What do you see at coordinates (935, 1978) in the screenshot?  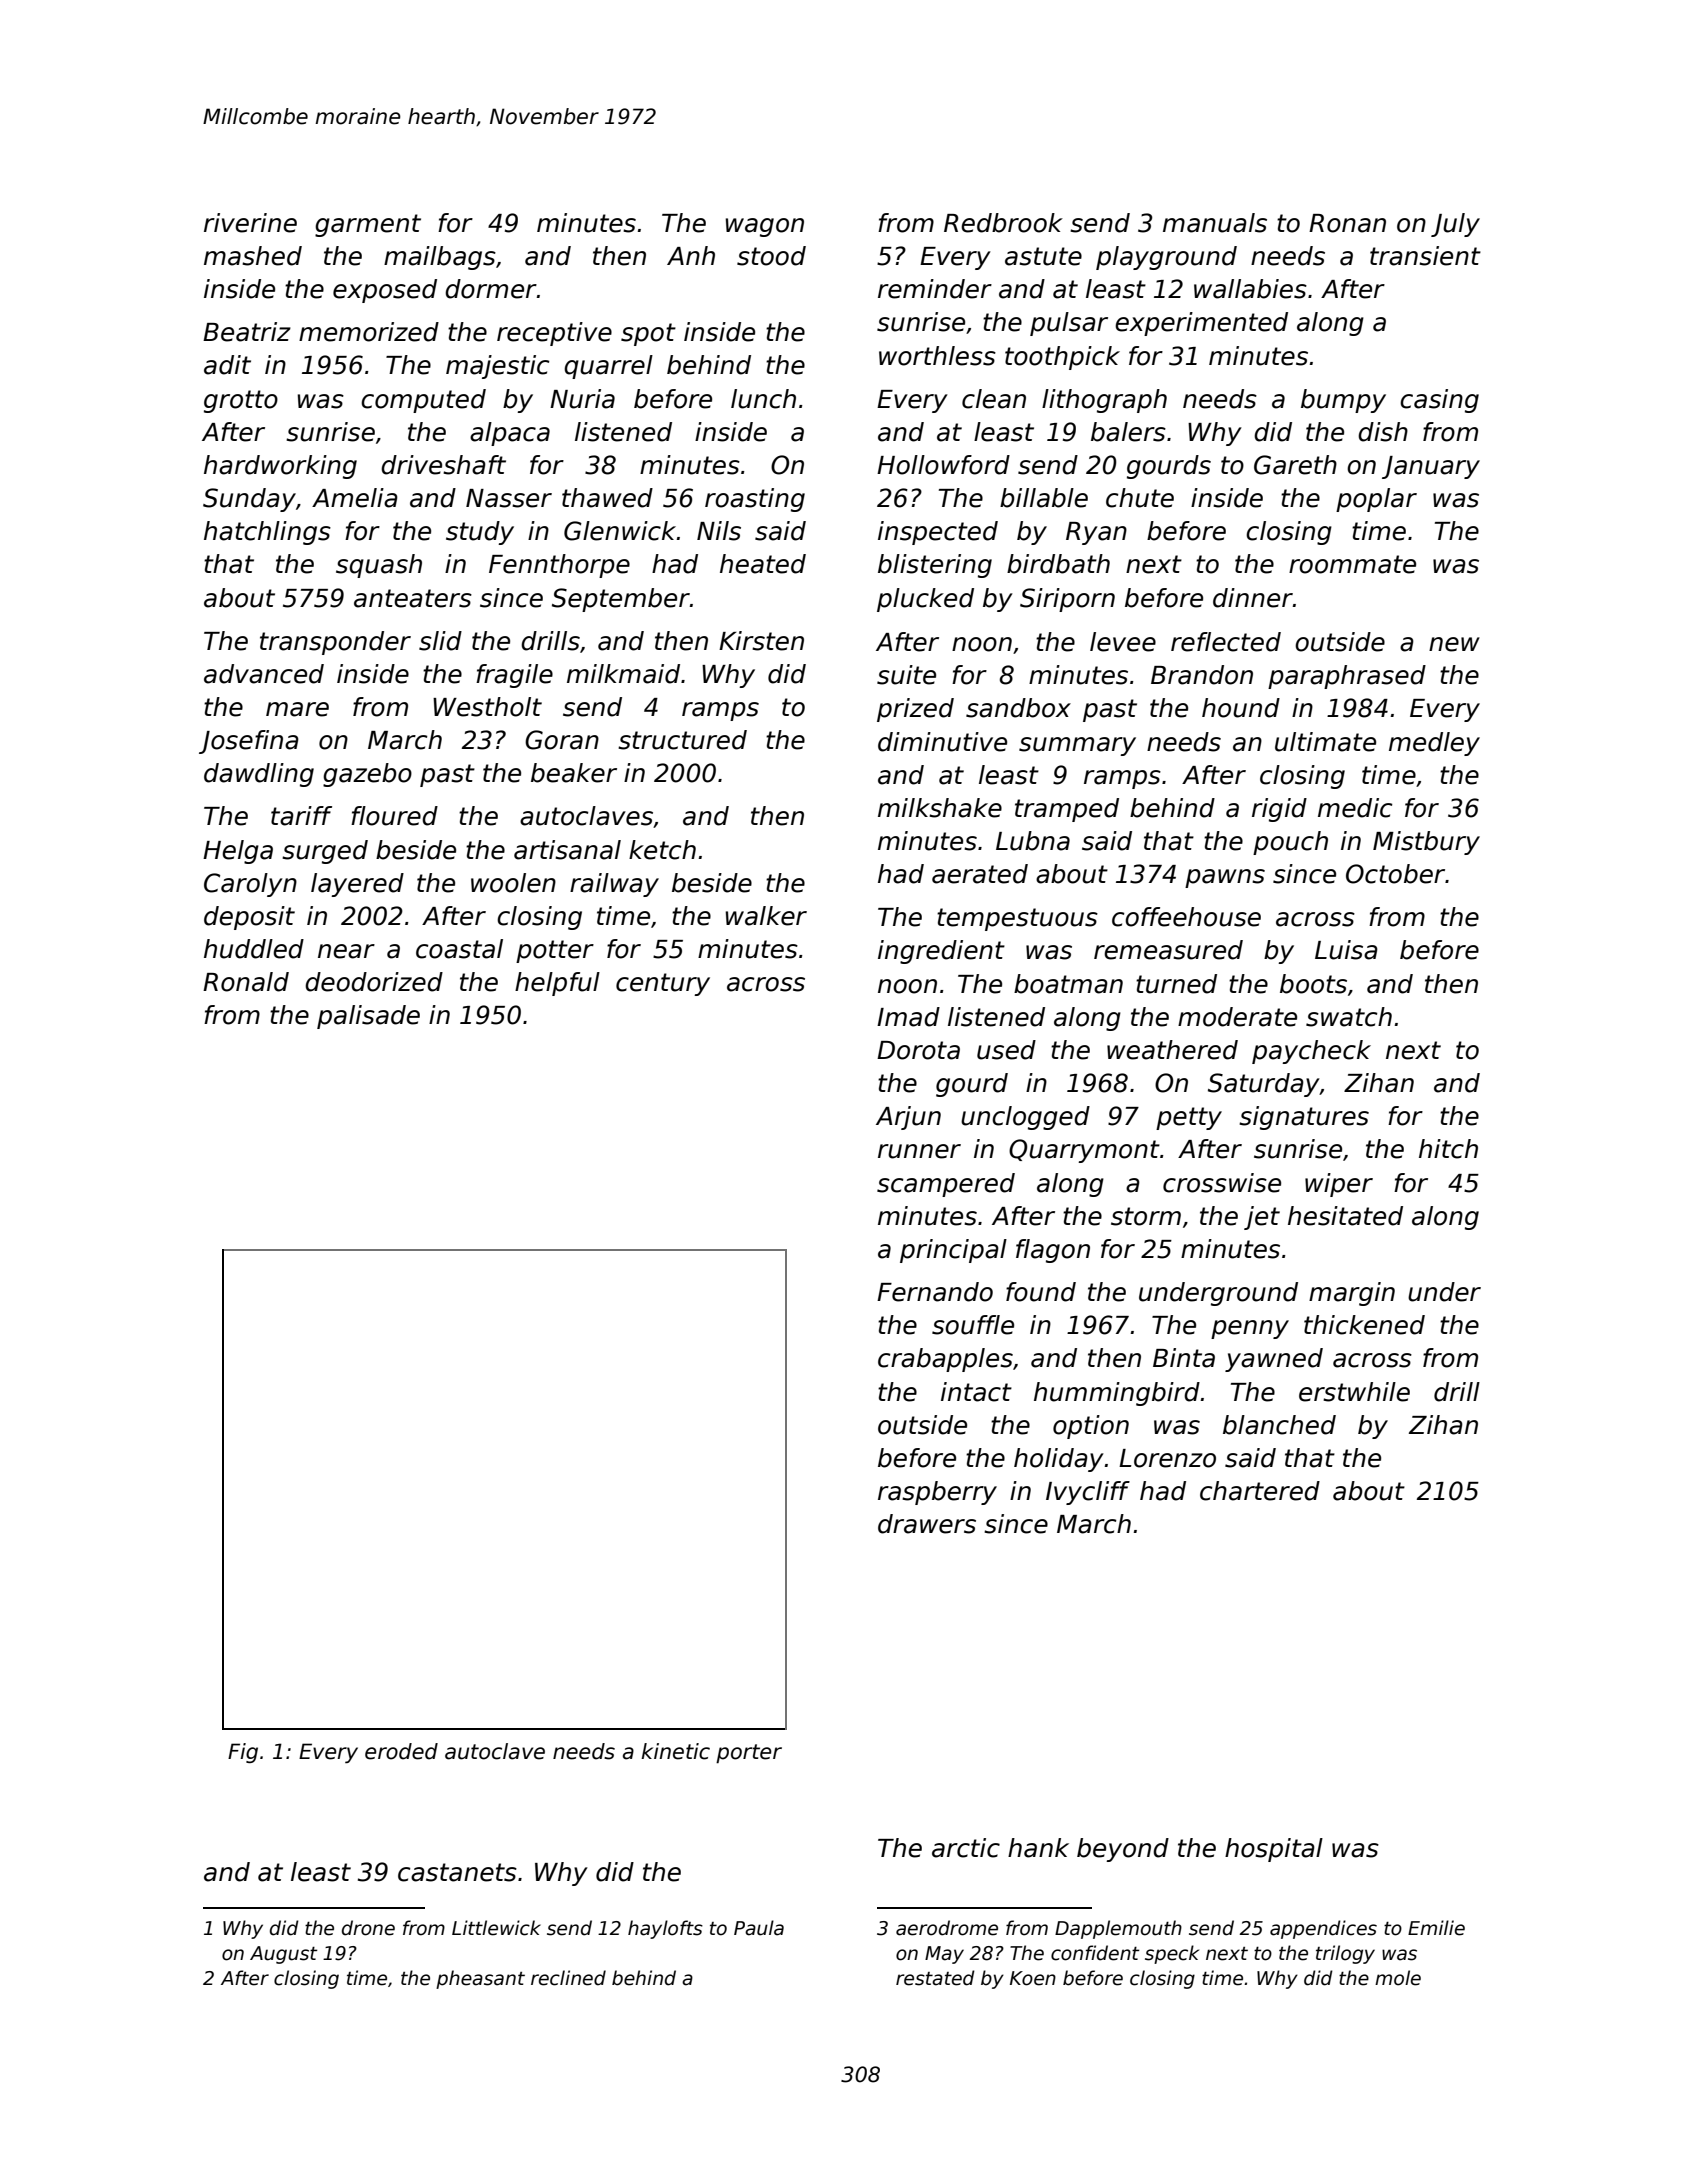 I see `restated` at bounding box center [935, 1978].
